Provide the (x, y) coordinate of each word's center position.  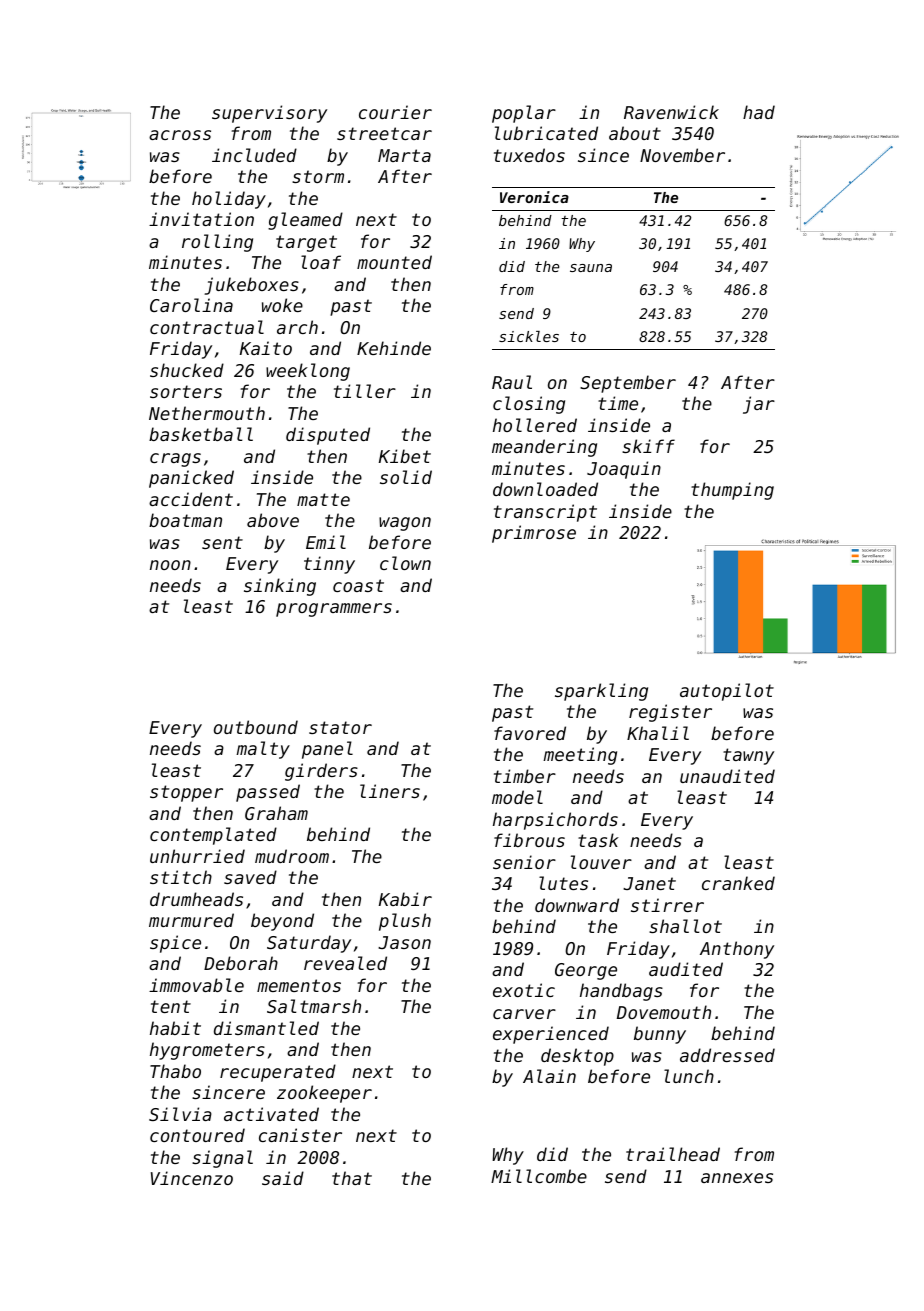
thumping (732, 491)
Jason (404, 942)
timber (525, 776)
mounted (394, 262)
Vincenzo (192, 1178)
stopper (186, 793)
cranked (738, 883)
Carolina (191, 305)
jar (759, 405)
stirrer (667, 905)
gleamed (305, 221)
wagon (405, 524)
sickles (529, 336)
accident (191, 499)
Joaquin (624, 470)
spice (175, 944)
